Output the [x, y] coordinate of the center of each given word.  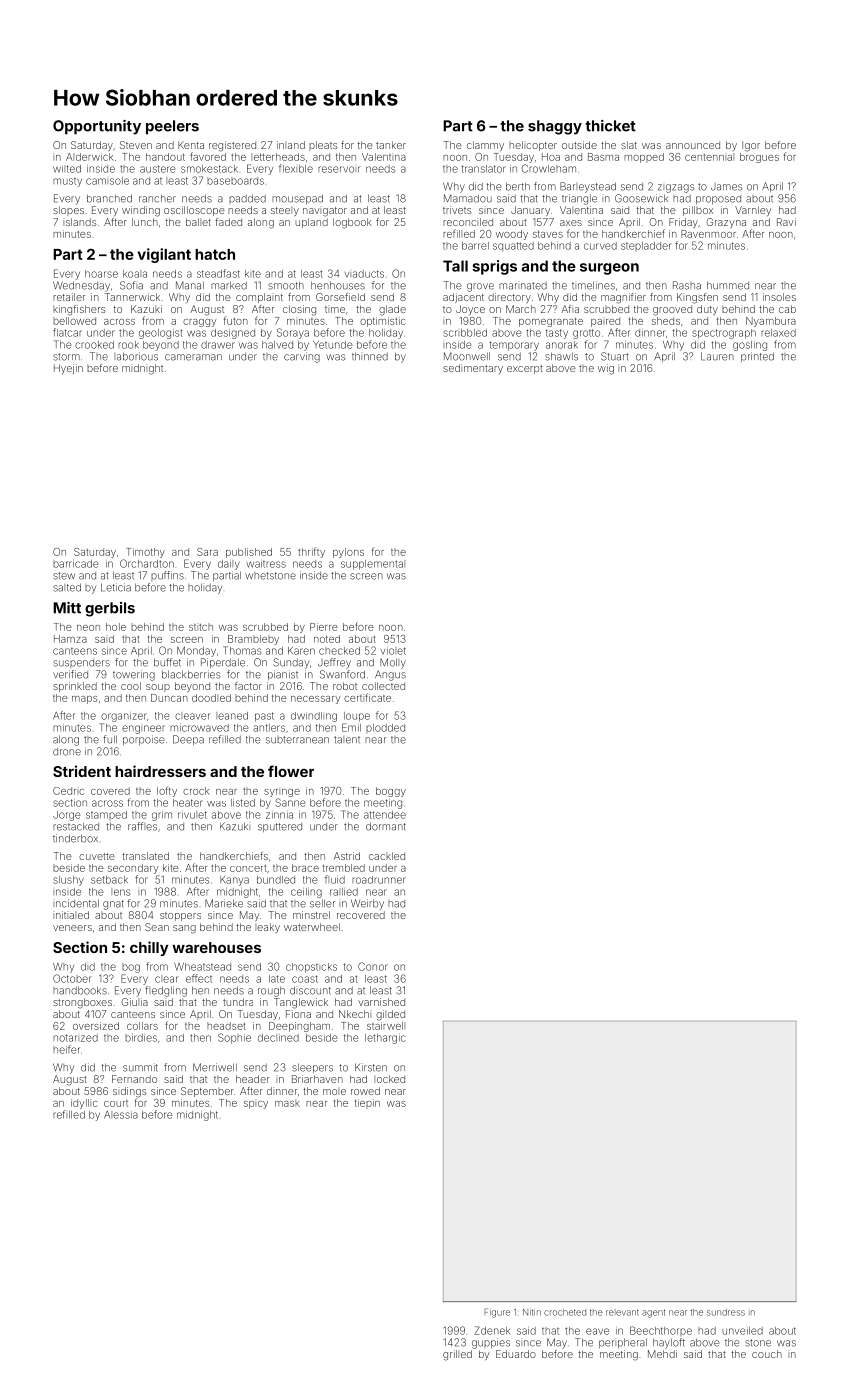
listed [243, 803]
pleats [323, 146]
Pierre [324, 627]
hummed [728, 285]
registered [232, 146]
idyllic [84, 1104]
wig [606, 369]
